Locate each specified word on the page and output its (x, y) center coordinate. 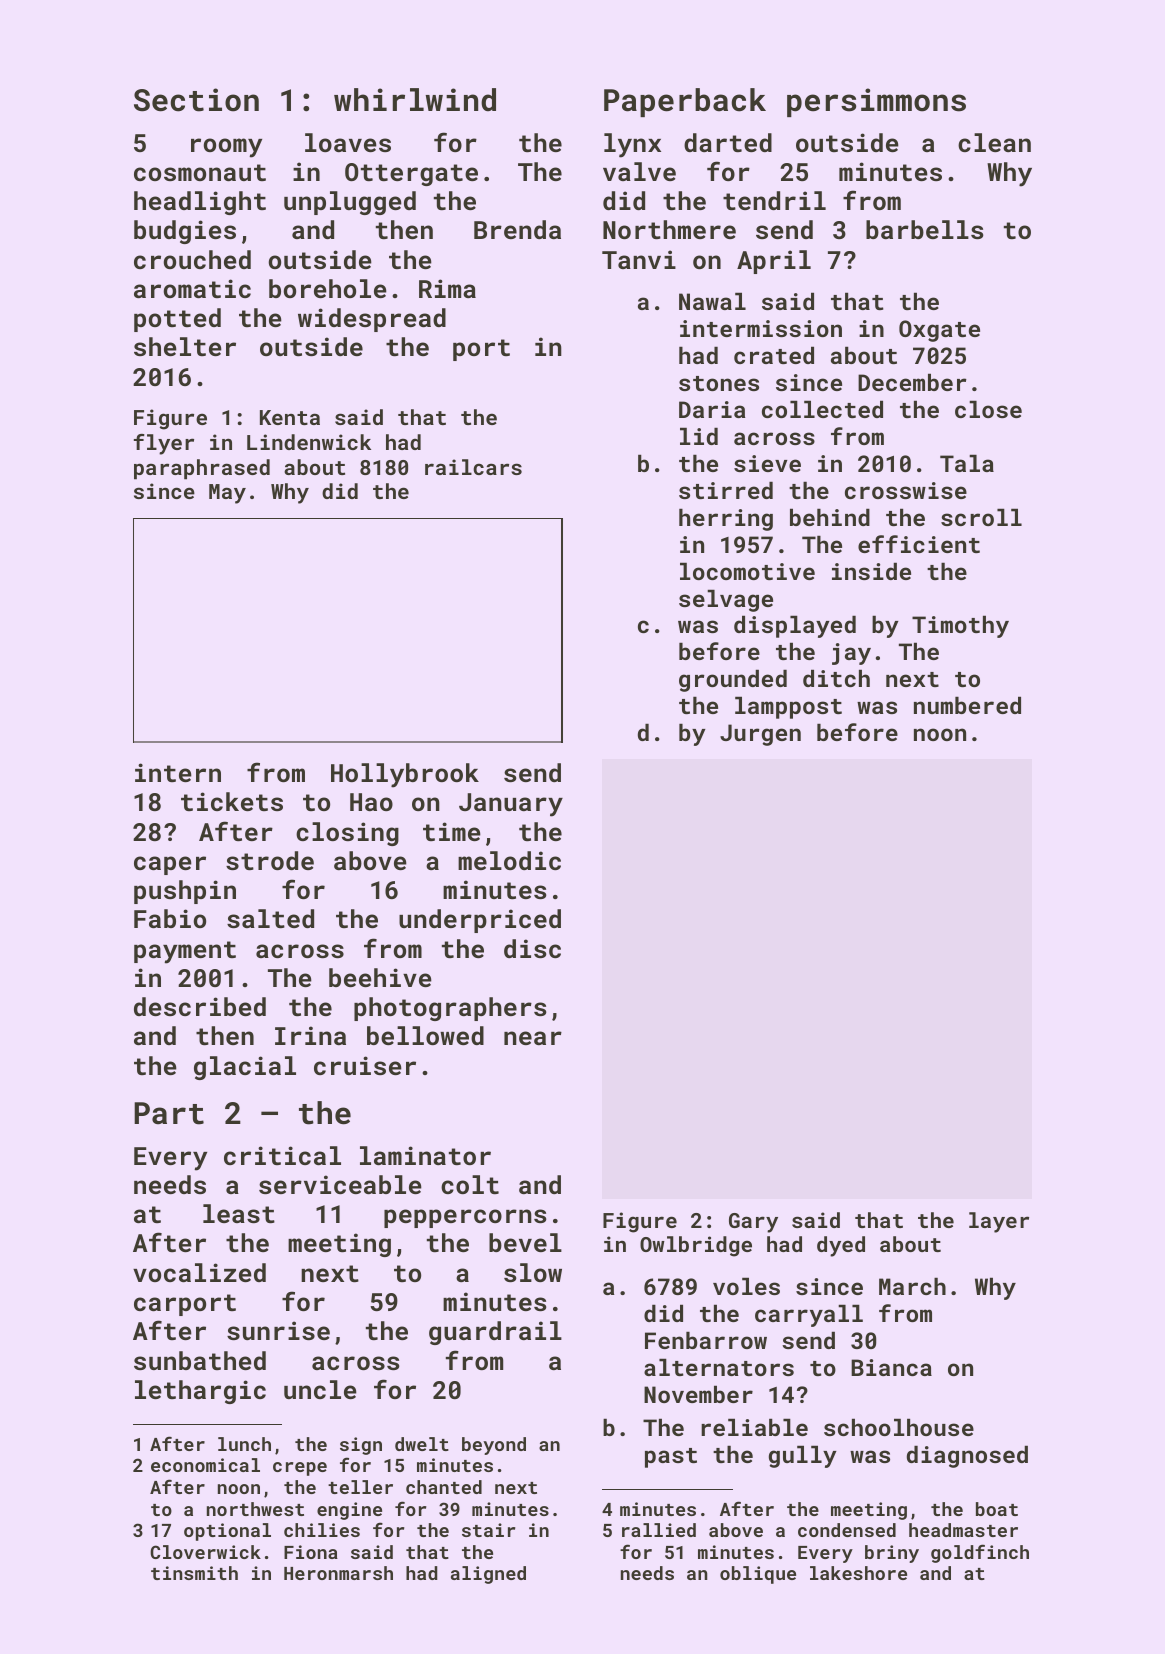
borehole (328, 288)
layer (999, 1222)
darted (728, 142)
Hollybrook (405, 775)
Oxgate (939, 331)
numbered (967, 705)
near (533, 1038)
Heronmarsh (338, 1573)
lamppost (788, 707)
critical (282, 1155)
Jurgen (760, 735)
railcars (473, 467)
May (227, 494)
